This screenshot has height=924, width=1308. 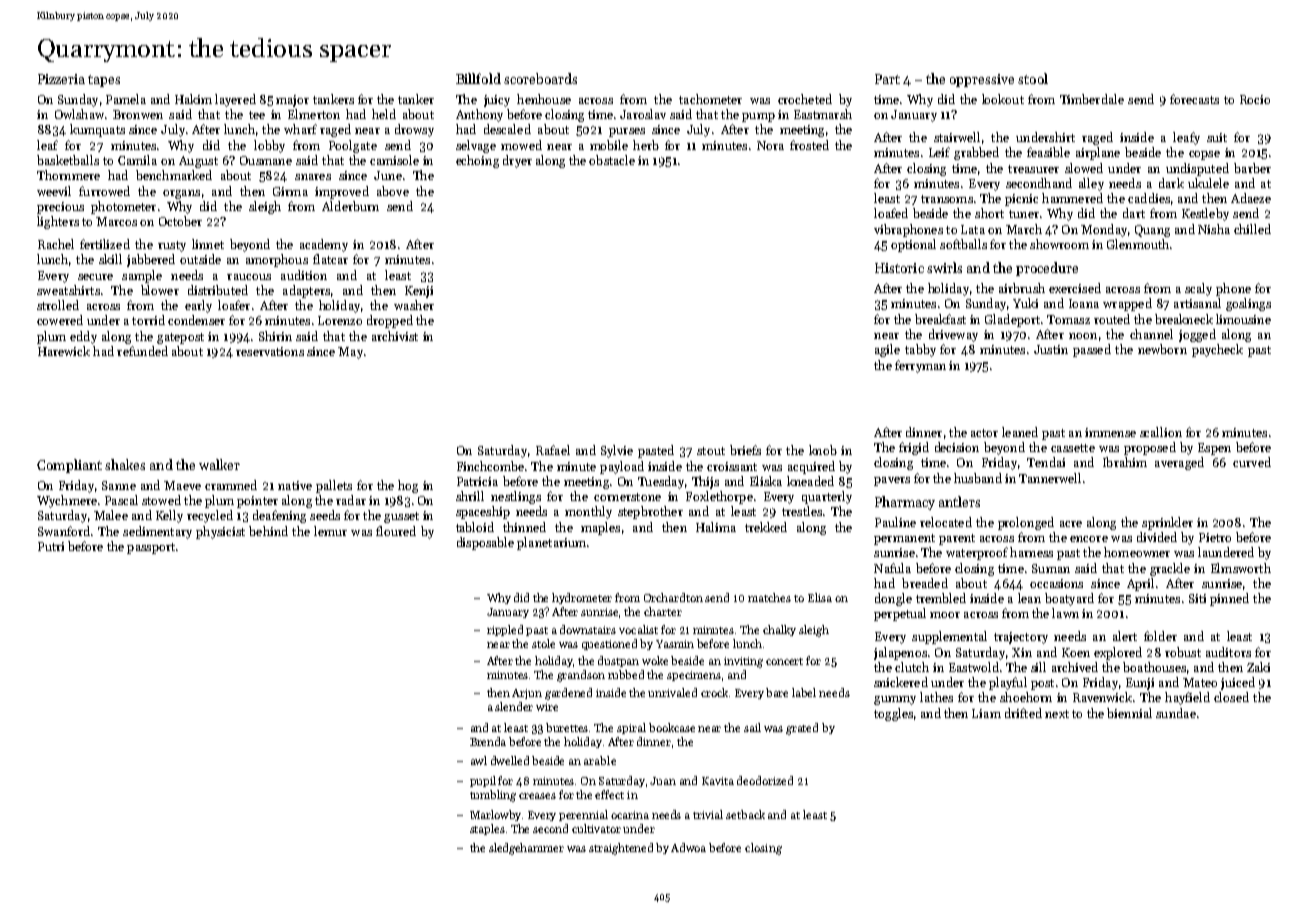 I want to click on actor, so click(x=984, y=433).
